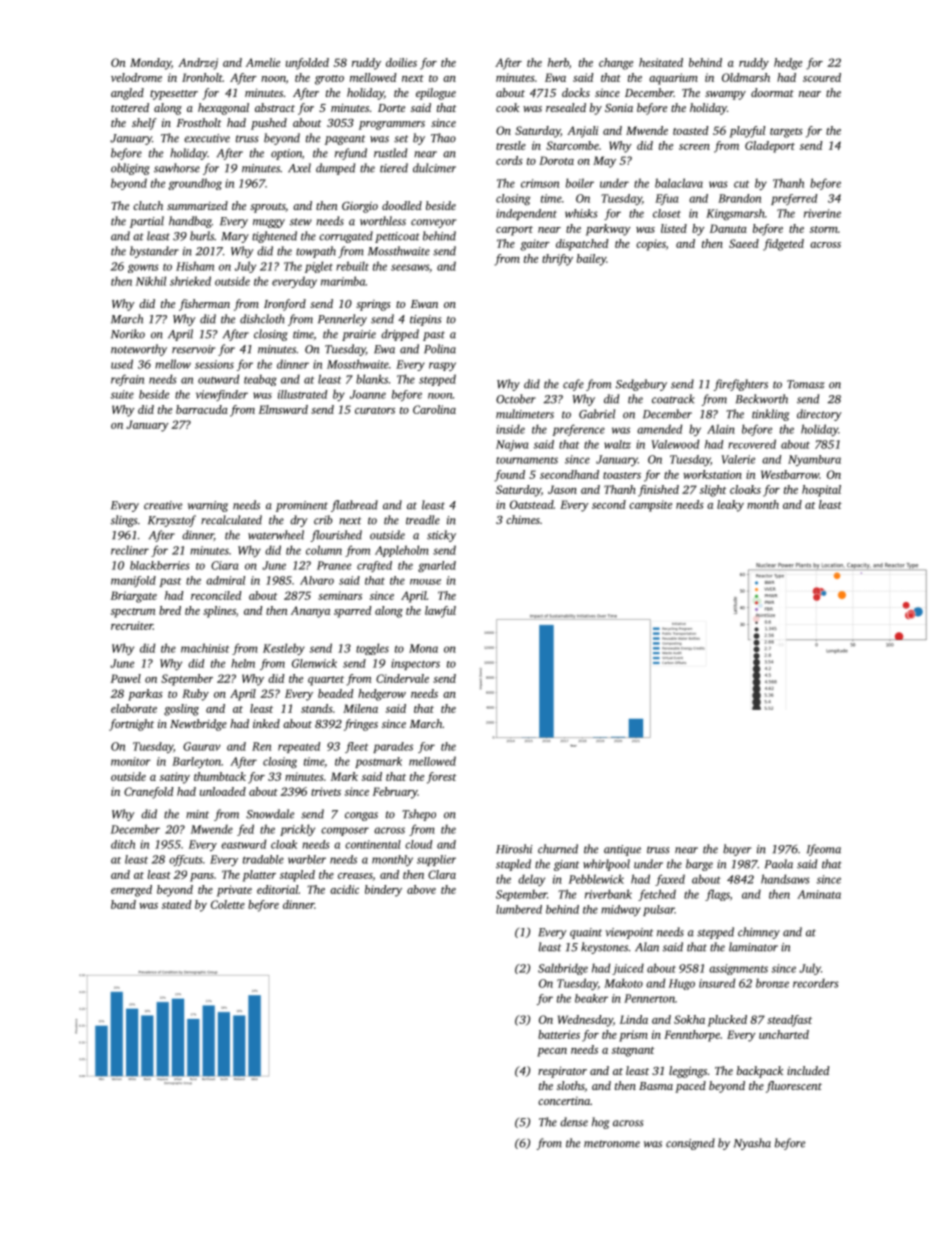  What do you see at coordinates (134, 708) in the document?
I see `elaborate` at bounding box center [134, 708].
